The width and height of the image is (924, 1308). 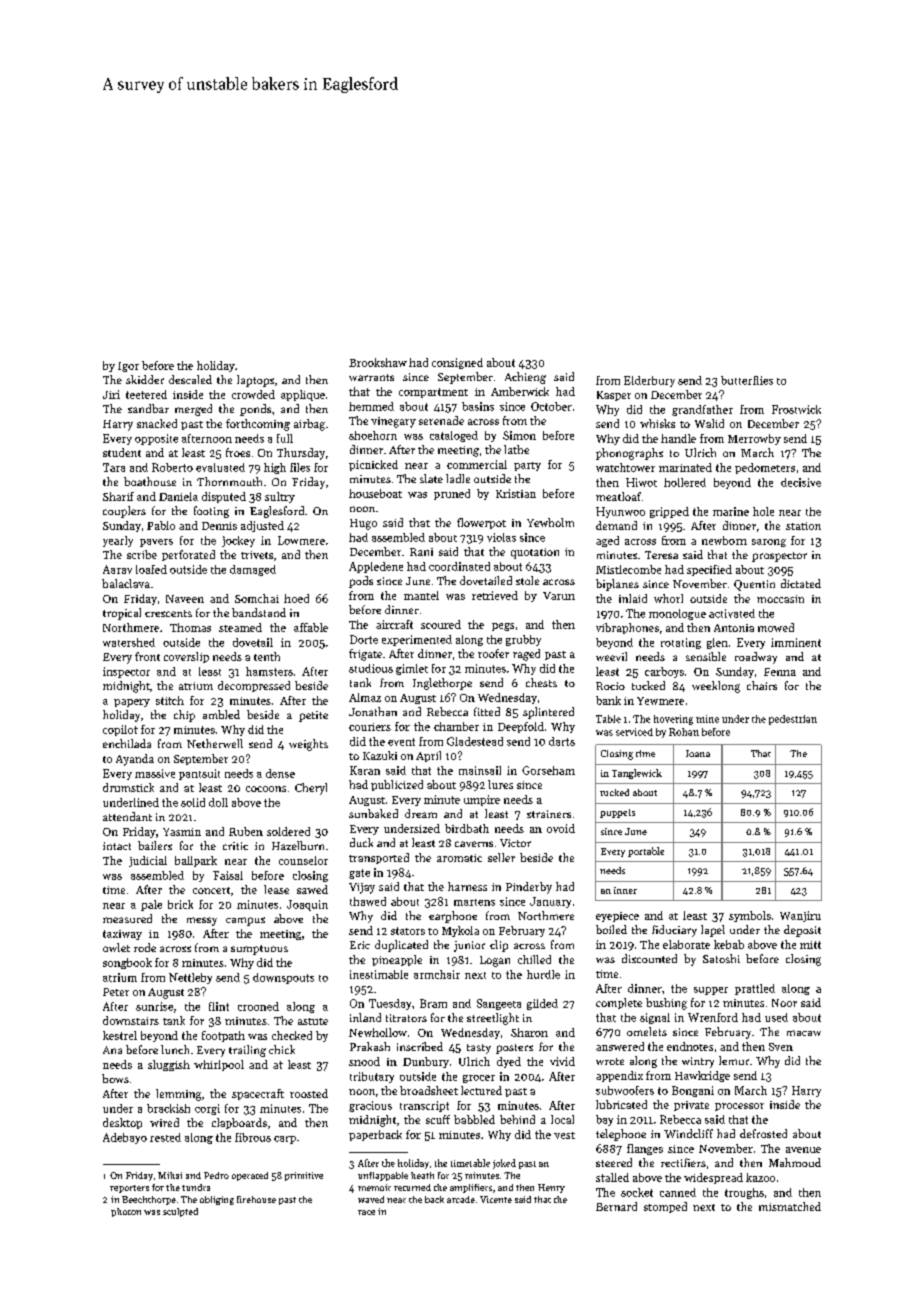 I want to click on Satoshi, so click(x=721, y=958).
